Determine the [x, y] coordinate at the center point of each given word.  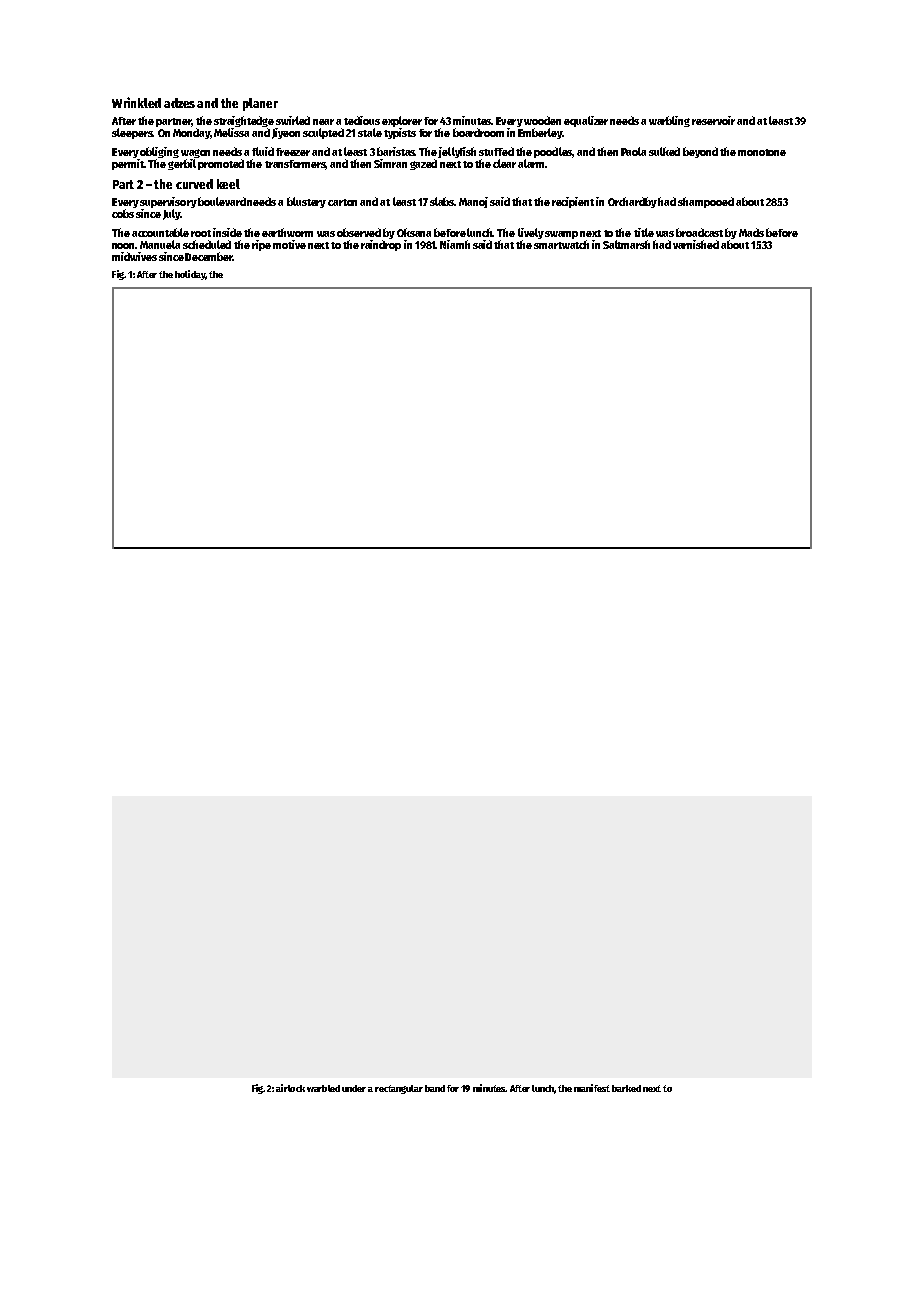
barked [626, 1088]
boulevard [222, 201]
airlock [290, 1088]
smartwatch [561, 244]
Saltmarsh [626, 244]
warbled [323, 1088]
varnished [696, 244]
